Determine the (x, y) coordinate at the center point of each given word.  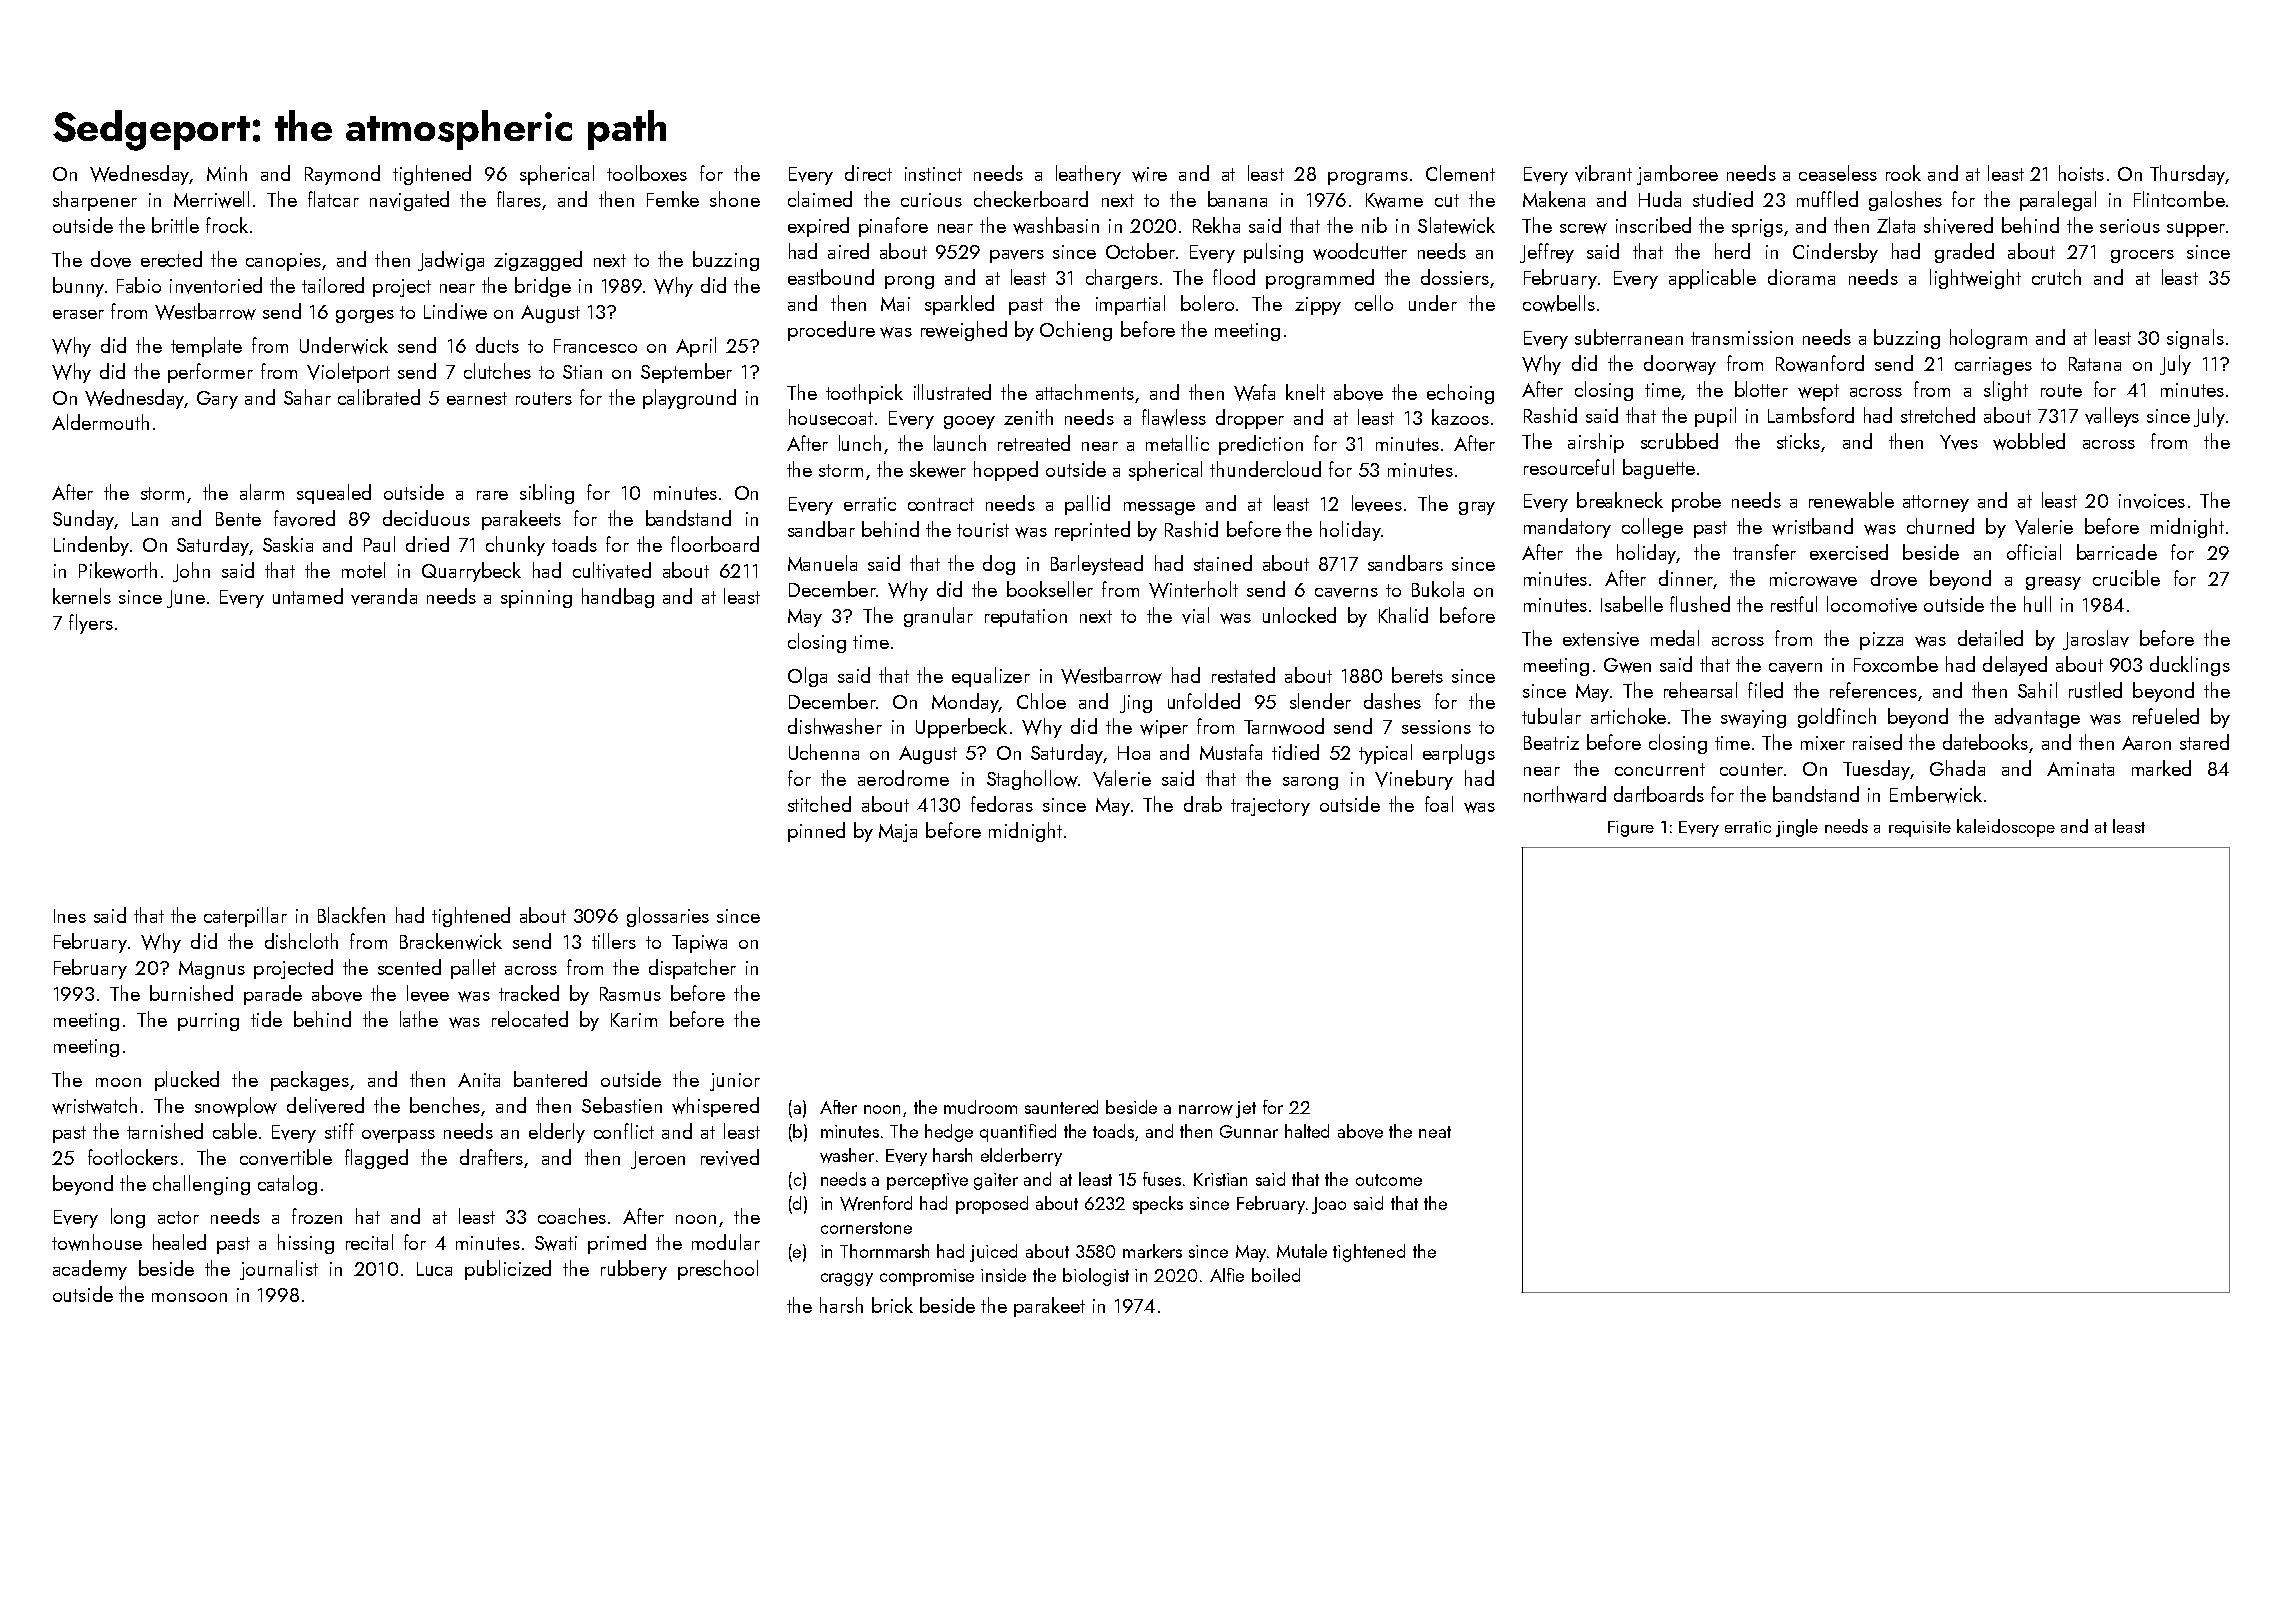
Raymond (342, 175)
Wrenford (876, 1203)
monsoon (189, 1297)
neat (1435, 1132)
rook (1903, 173)
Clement (1460, 173)
